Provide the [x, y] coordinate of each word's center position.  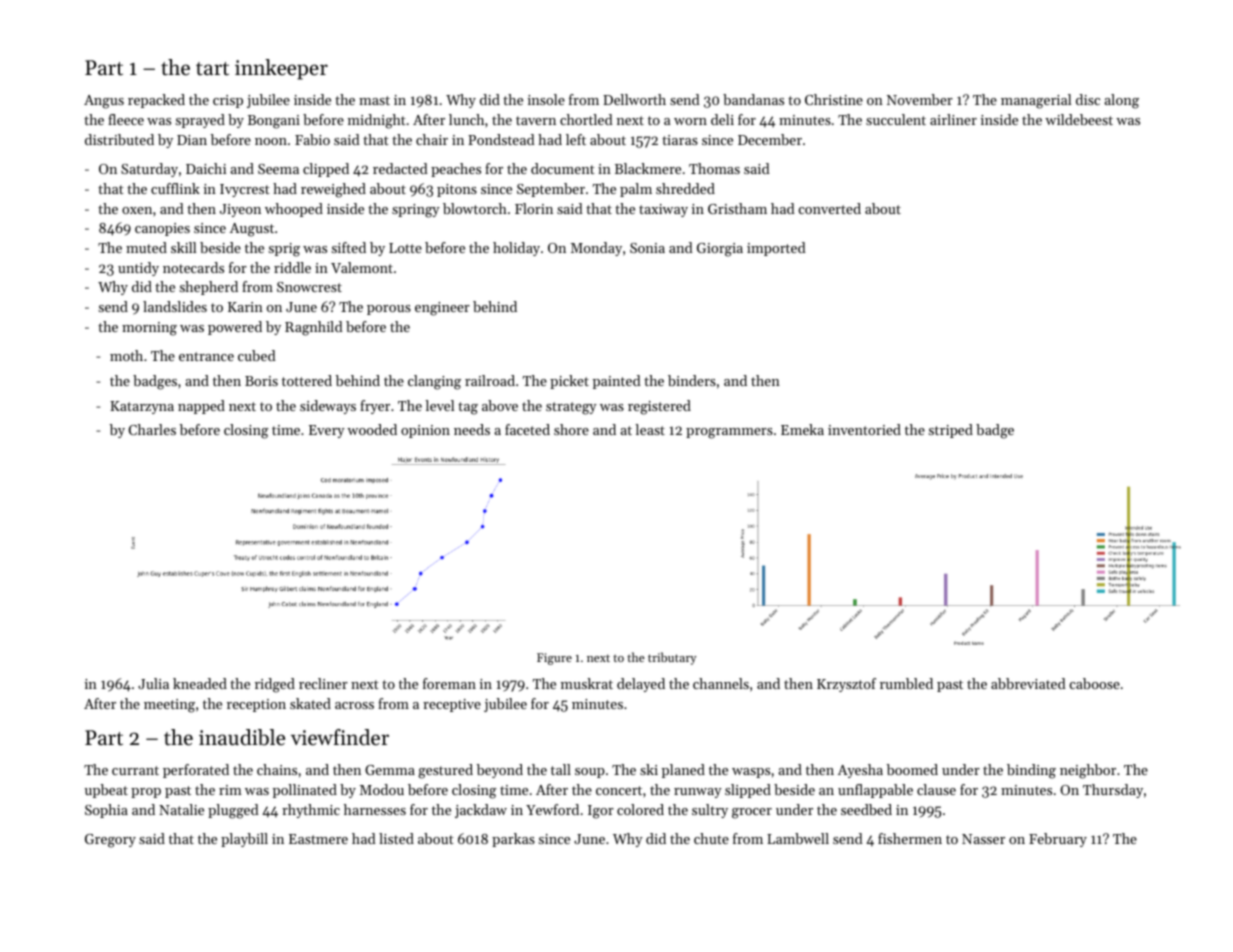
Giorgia [720, 250]
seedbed [866, 809]
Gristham [737, 208]
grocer [752, 813]
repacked [156, 101]
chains [277, 769]
